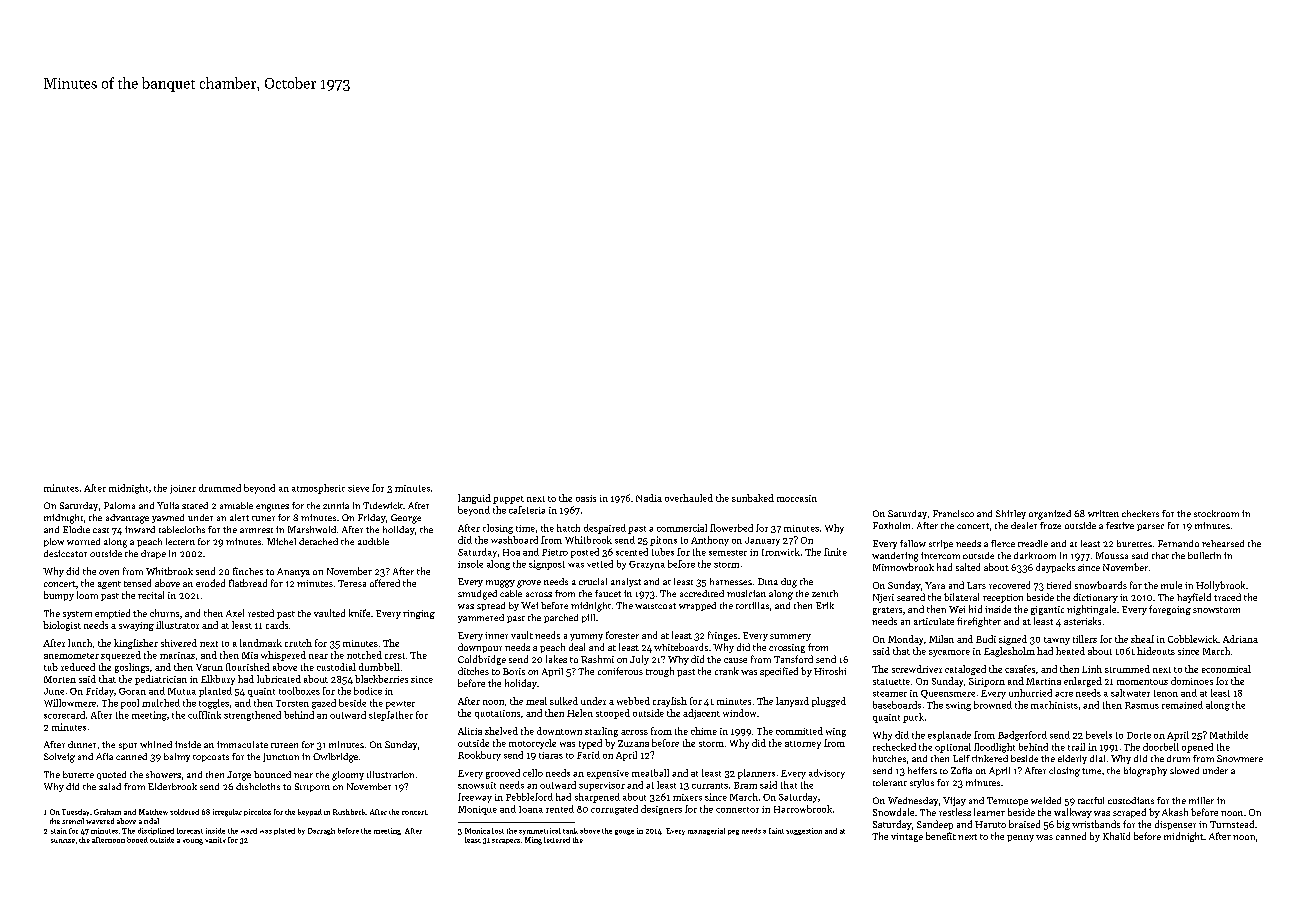 The image size is (1308, 924). I want to click on accredited, so click(702, 593).
